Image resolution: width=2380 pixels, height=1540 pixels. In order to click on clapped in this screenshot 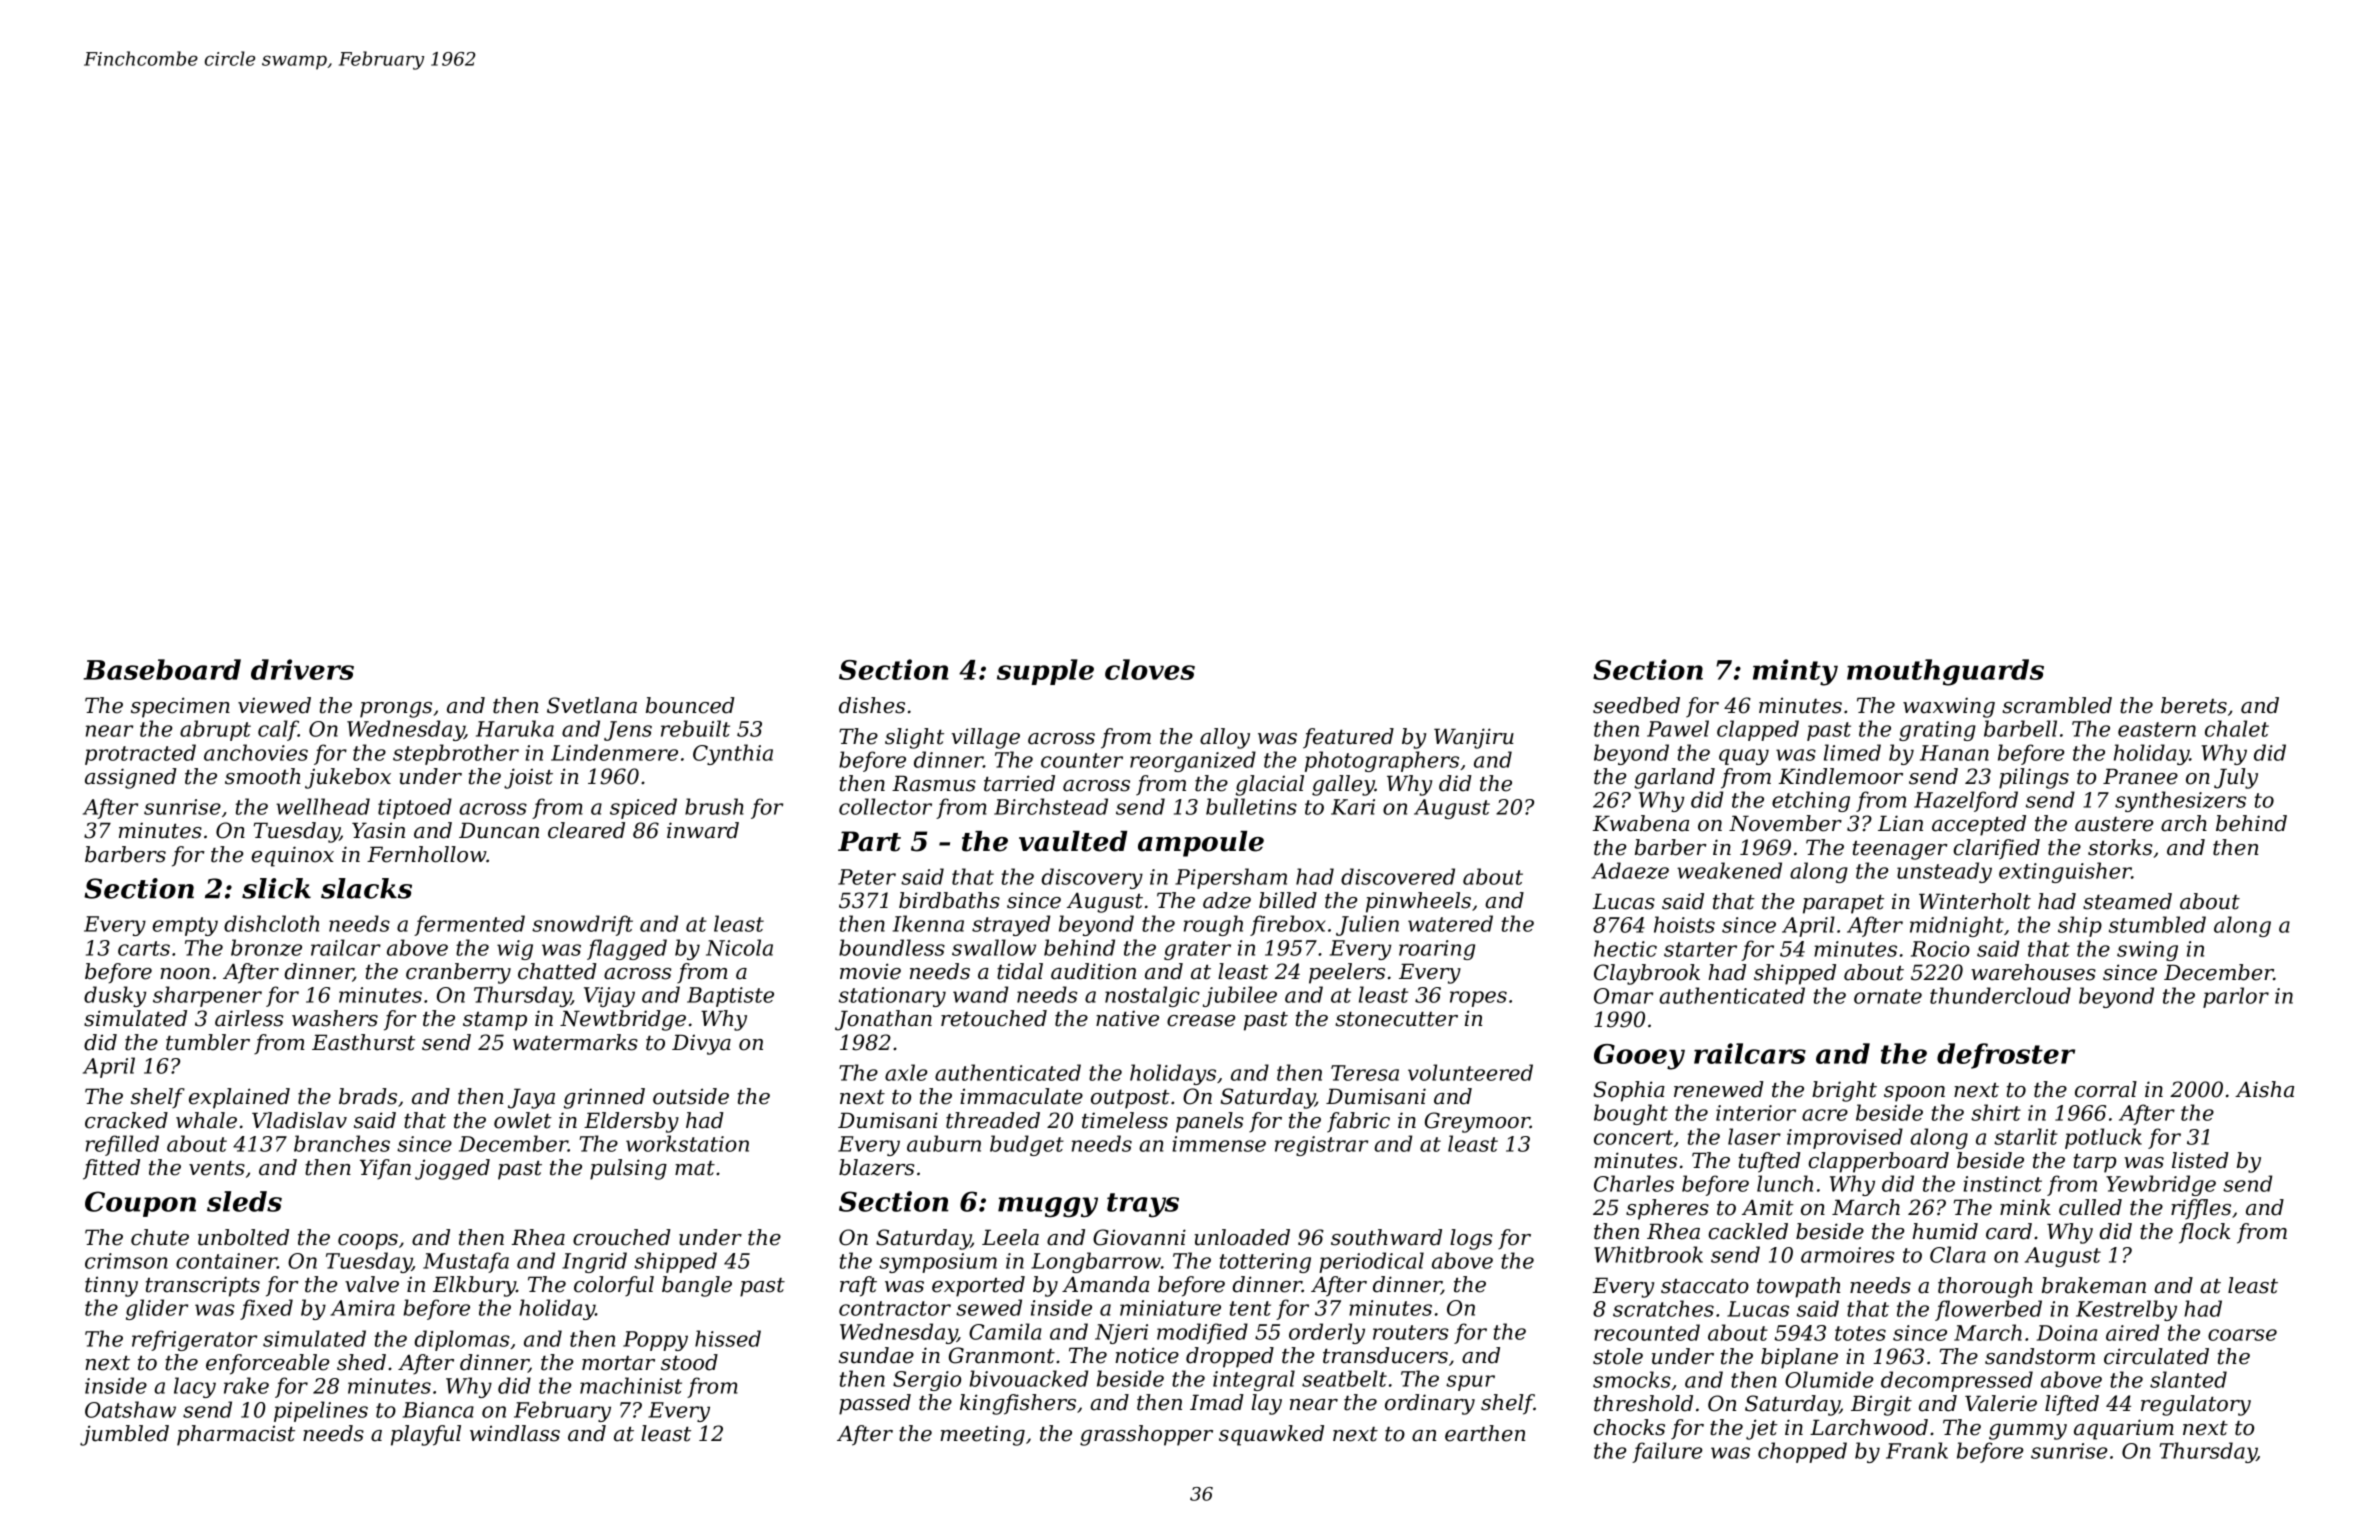, I will do `click(1758, 730)`.
